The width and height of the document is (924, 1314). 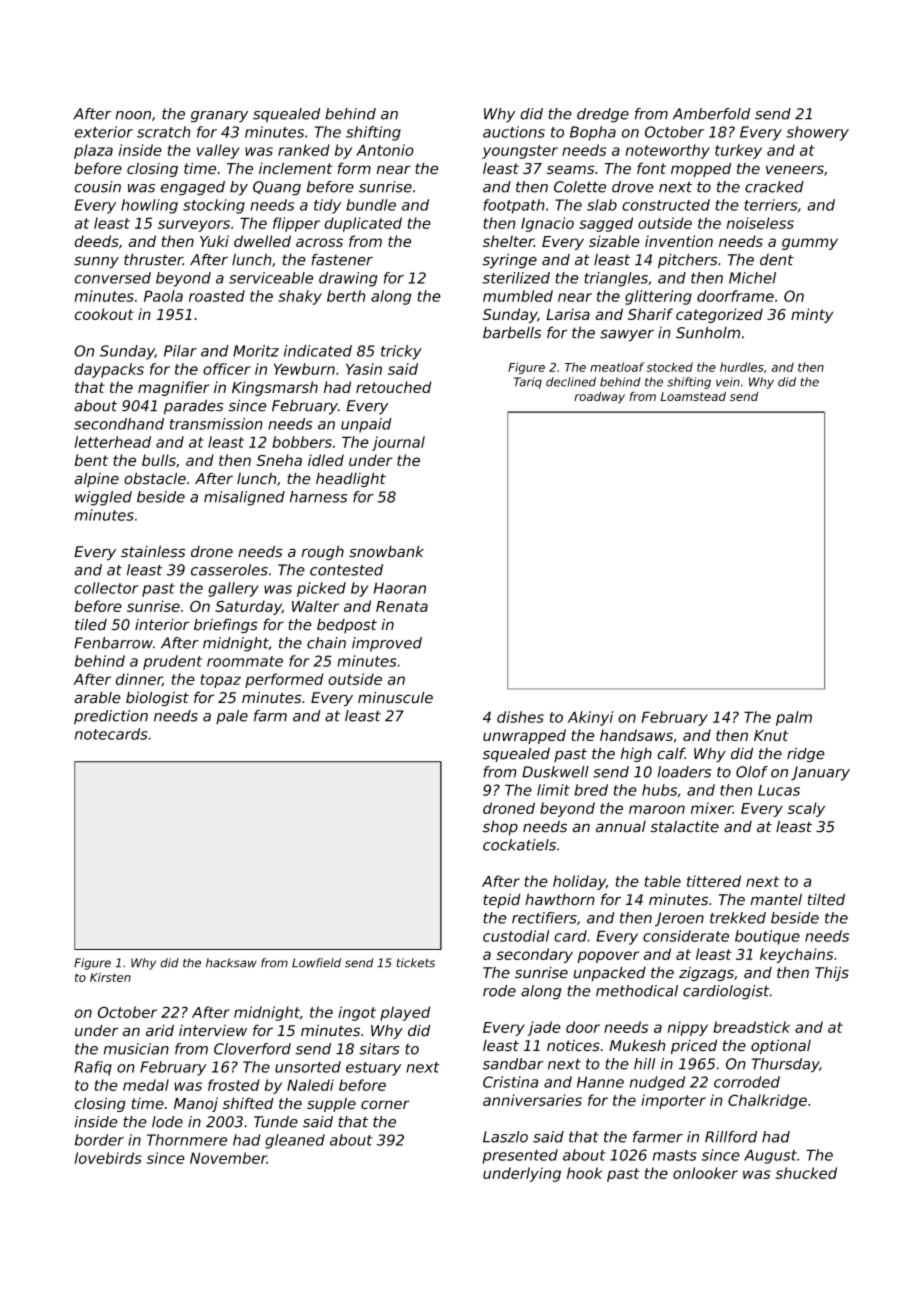 What do you see at coordinates (599, 397) in the document?
I see `roadway` at bounding box center [599, 397].
